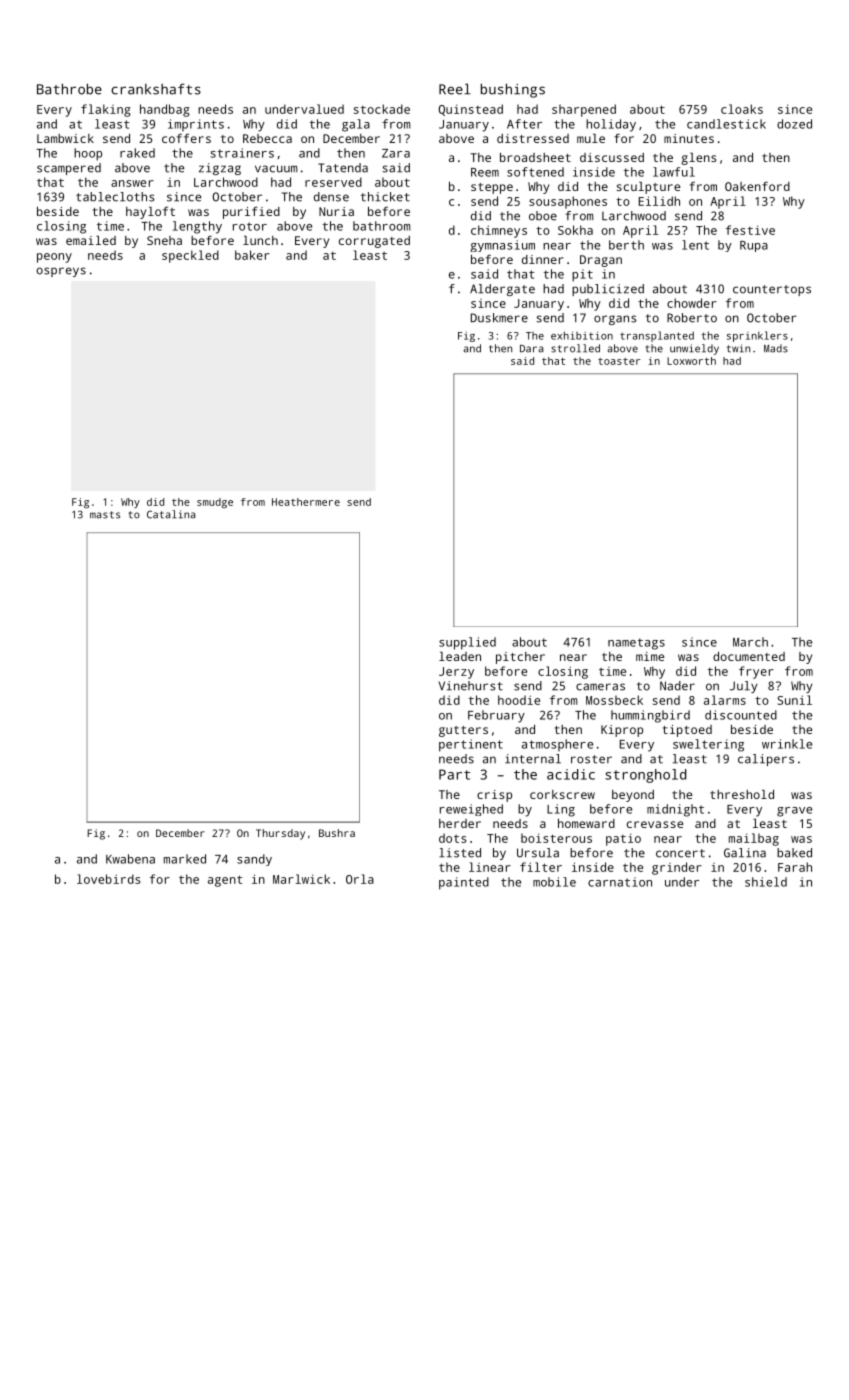 Image resolution: width=849 pixels, height=1400 pixels. What do you see at coordinates (615, 320) in the image?
I see `organs` at bounding box center [615, 320].
